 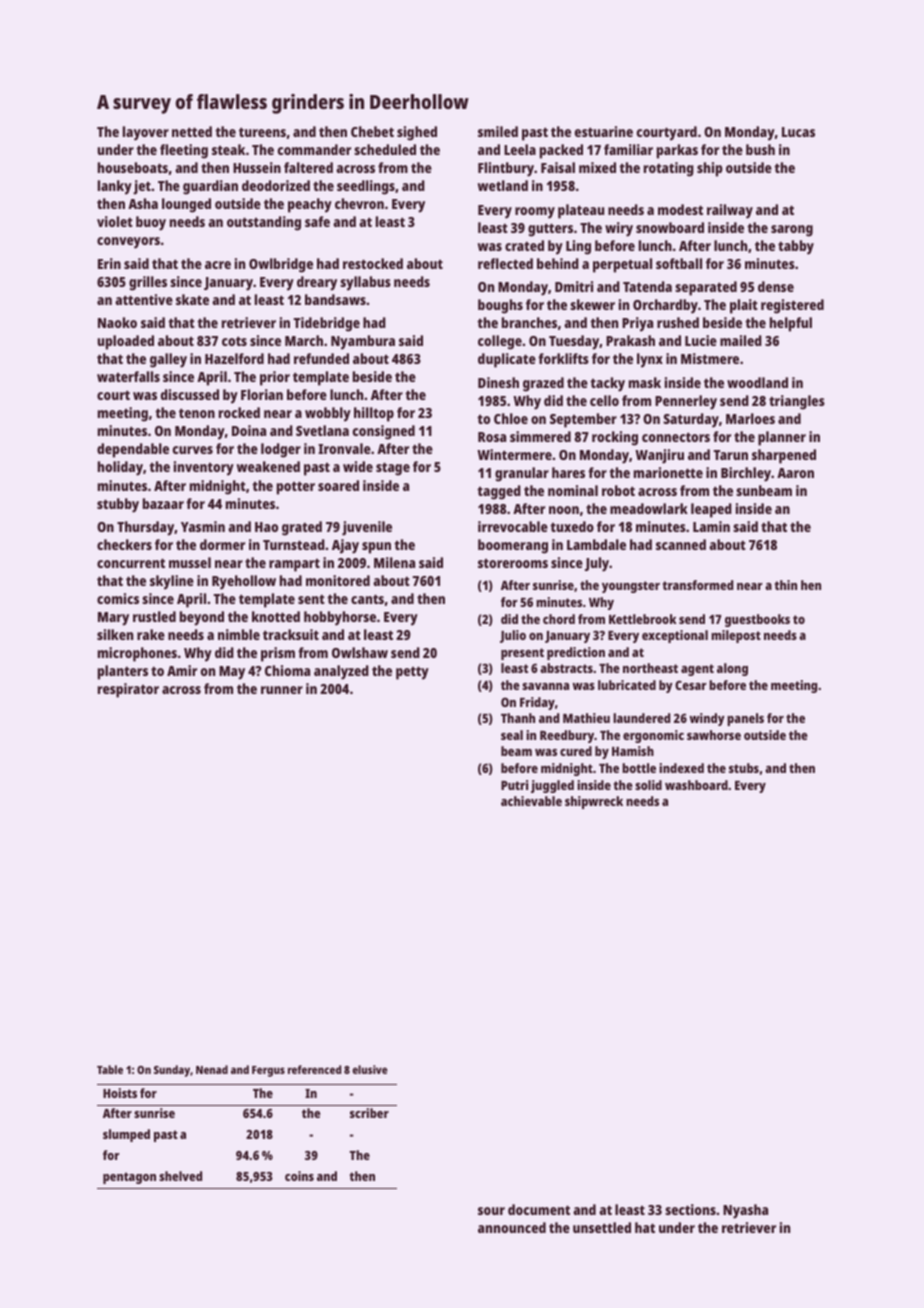 What do you see at coordinates (732, 669) in the screenshot?
I see `along` at bounding box center [732, 669].
